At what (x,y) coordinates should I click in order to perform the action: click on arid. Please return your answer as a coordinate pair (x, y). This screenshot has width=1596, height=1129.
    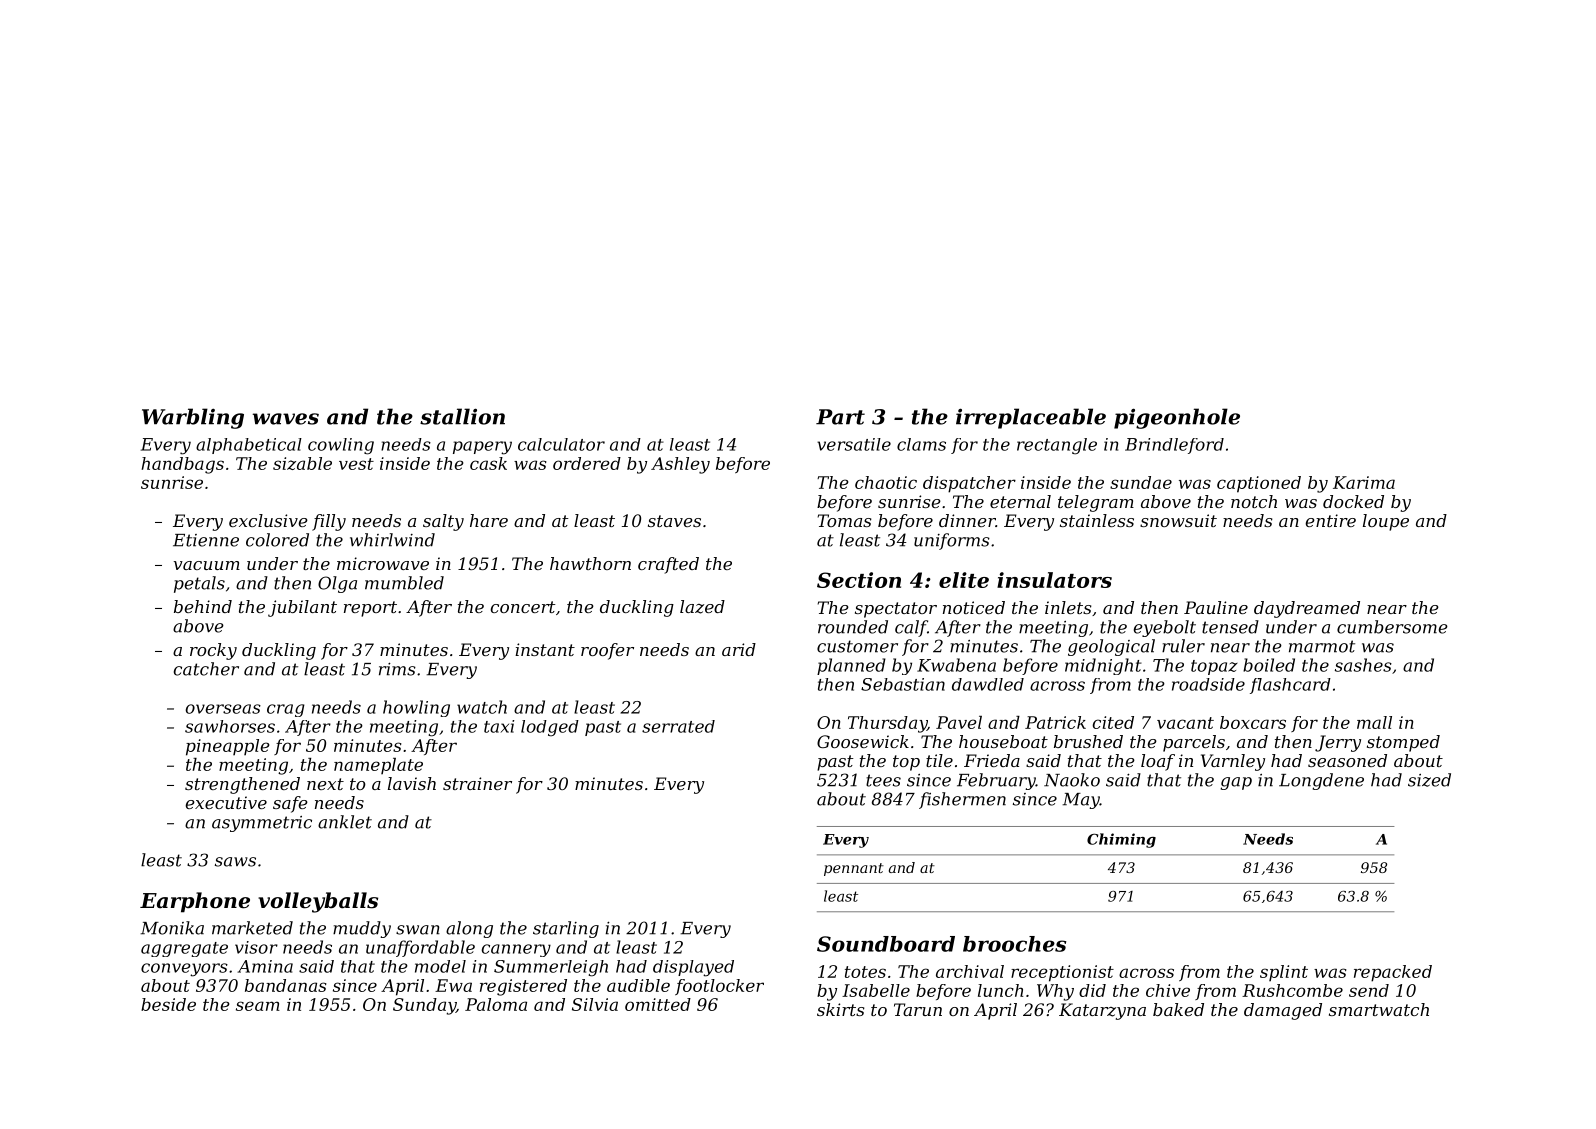
    Looking at the image, I should click on (739, 649).
